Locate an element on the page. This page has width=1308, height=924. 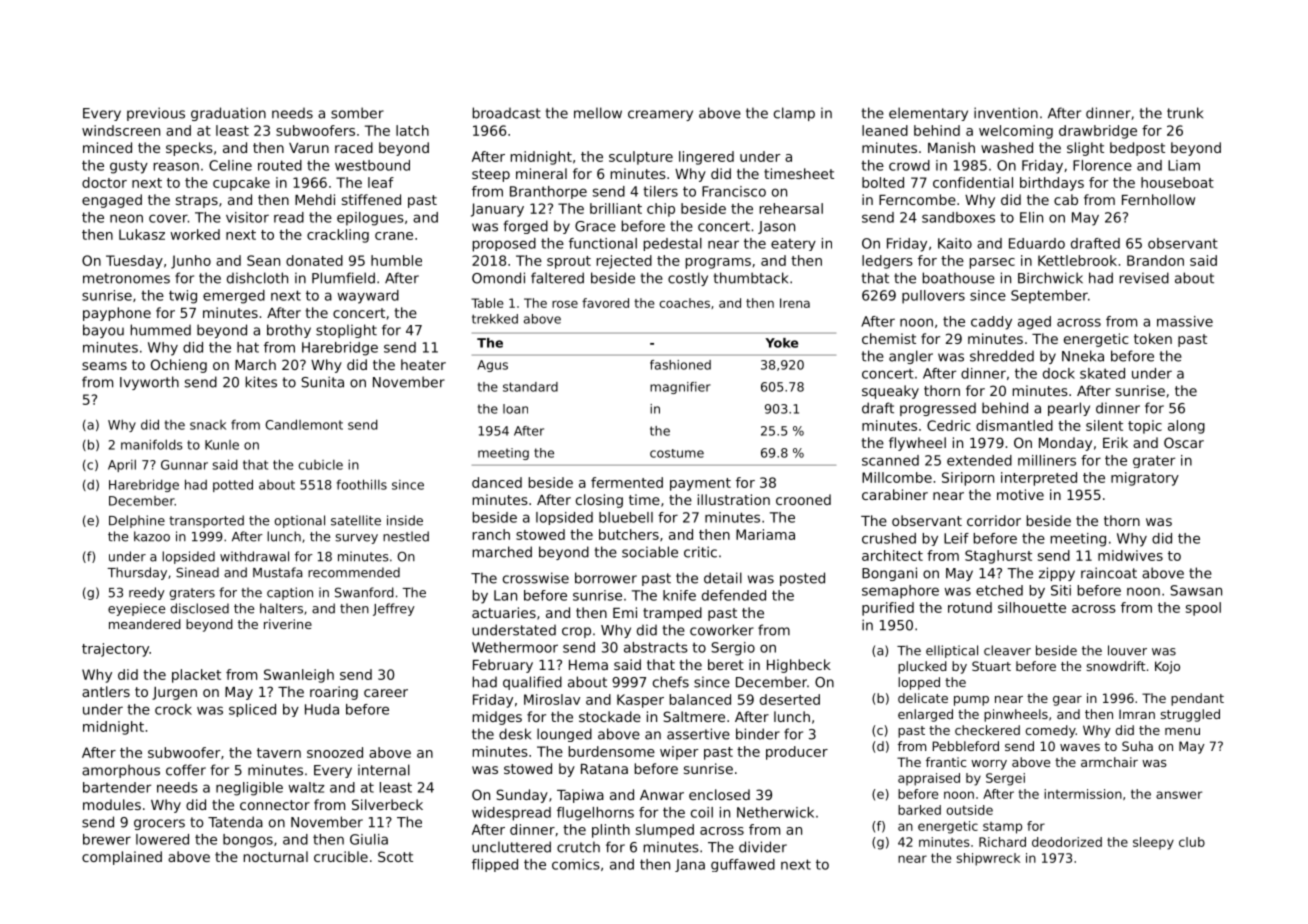
Brandon is located at coordinates (1155, 260).
